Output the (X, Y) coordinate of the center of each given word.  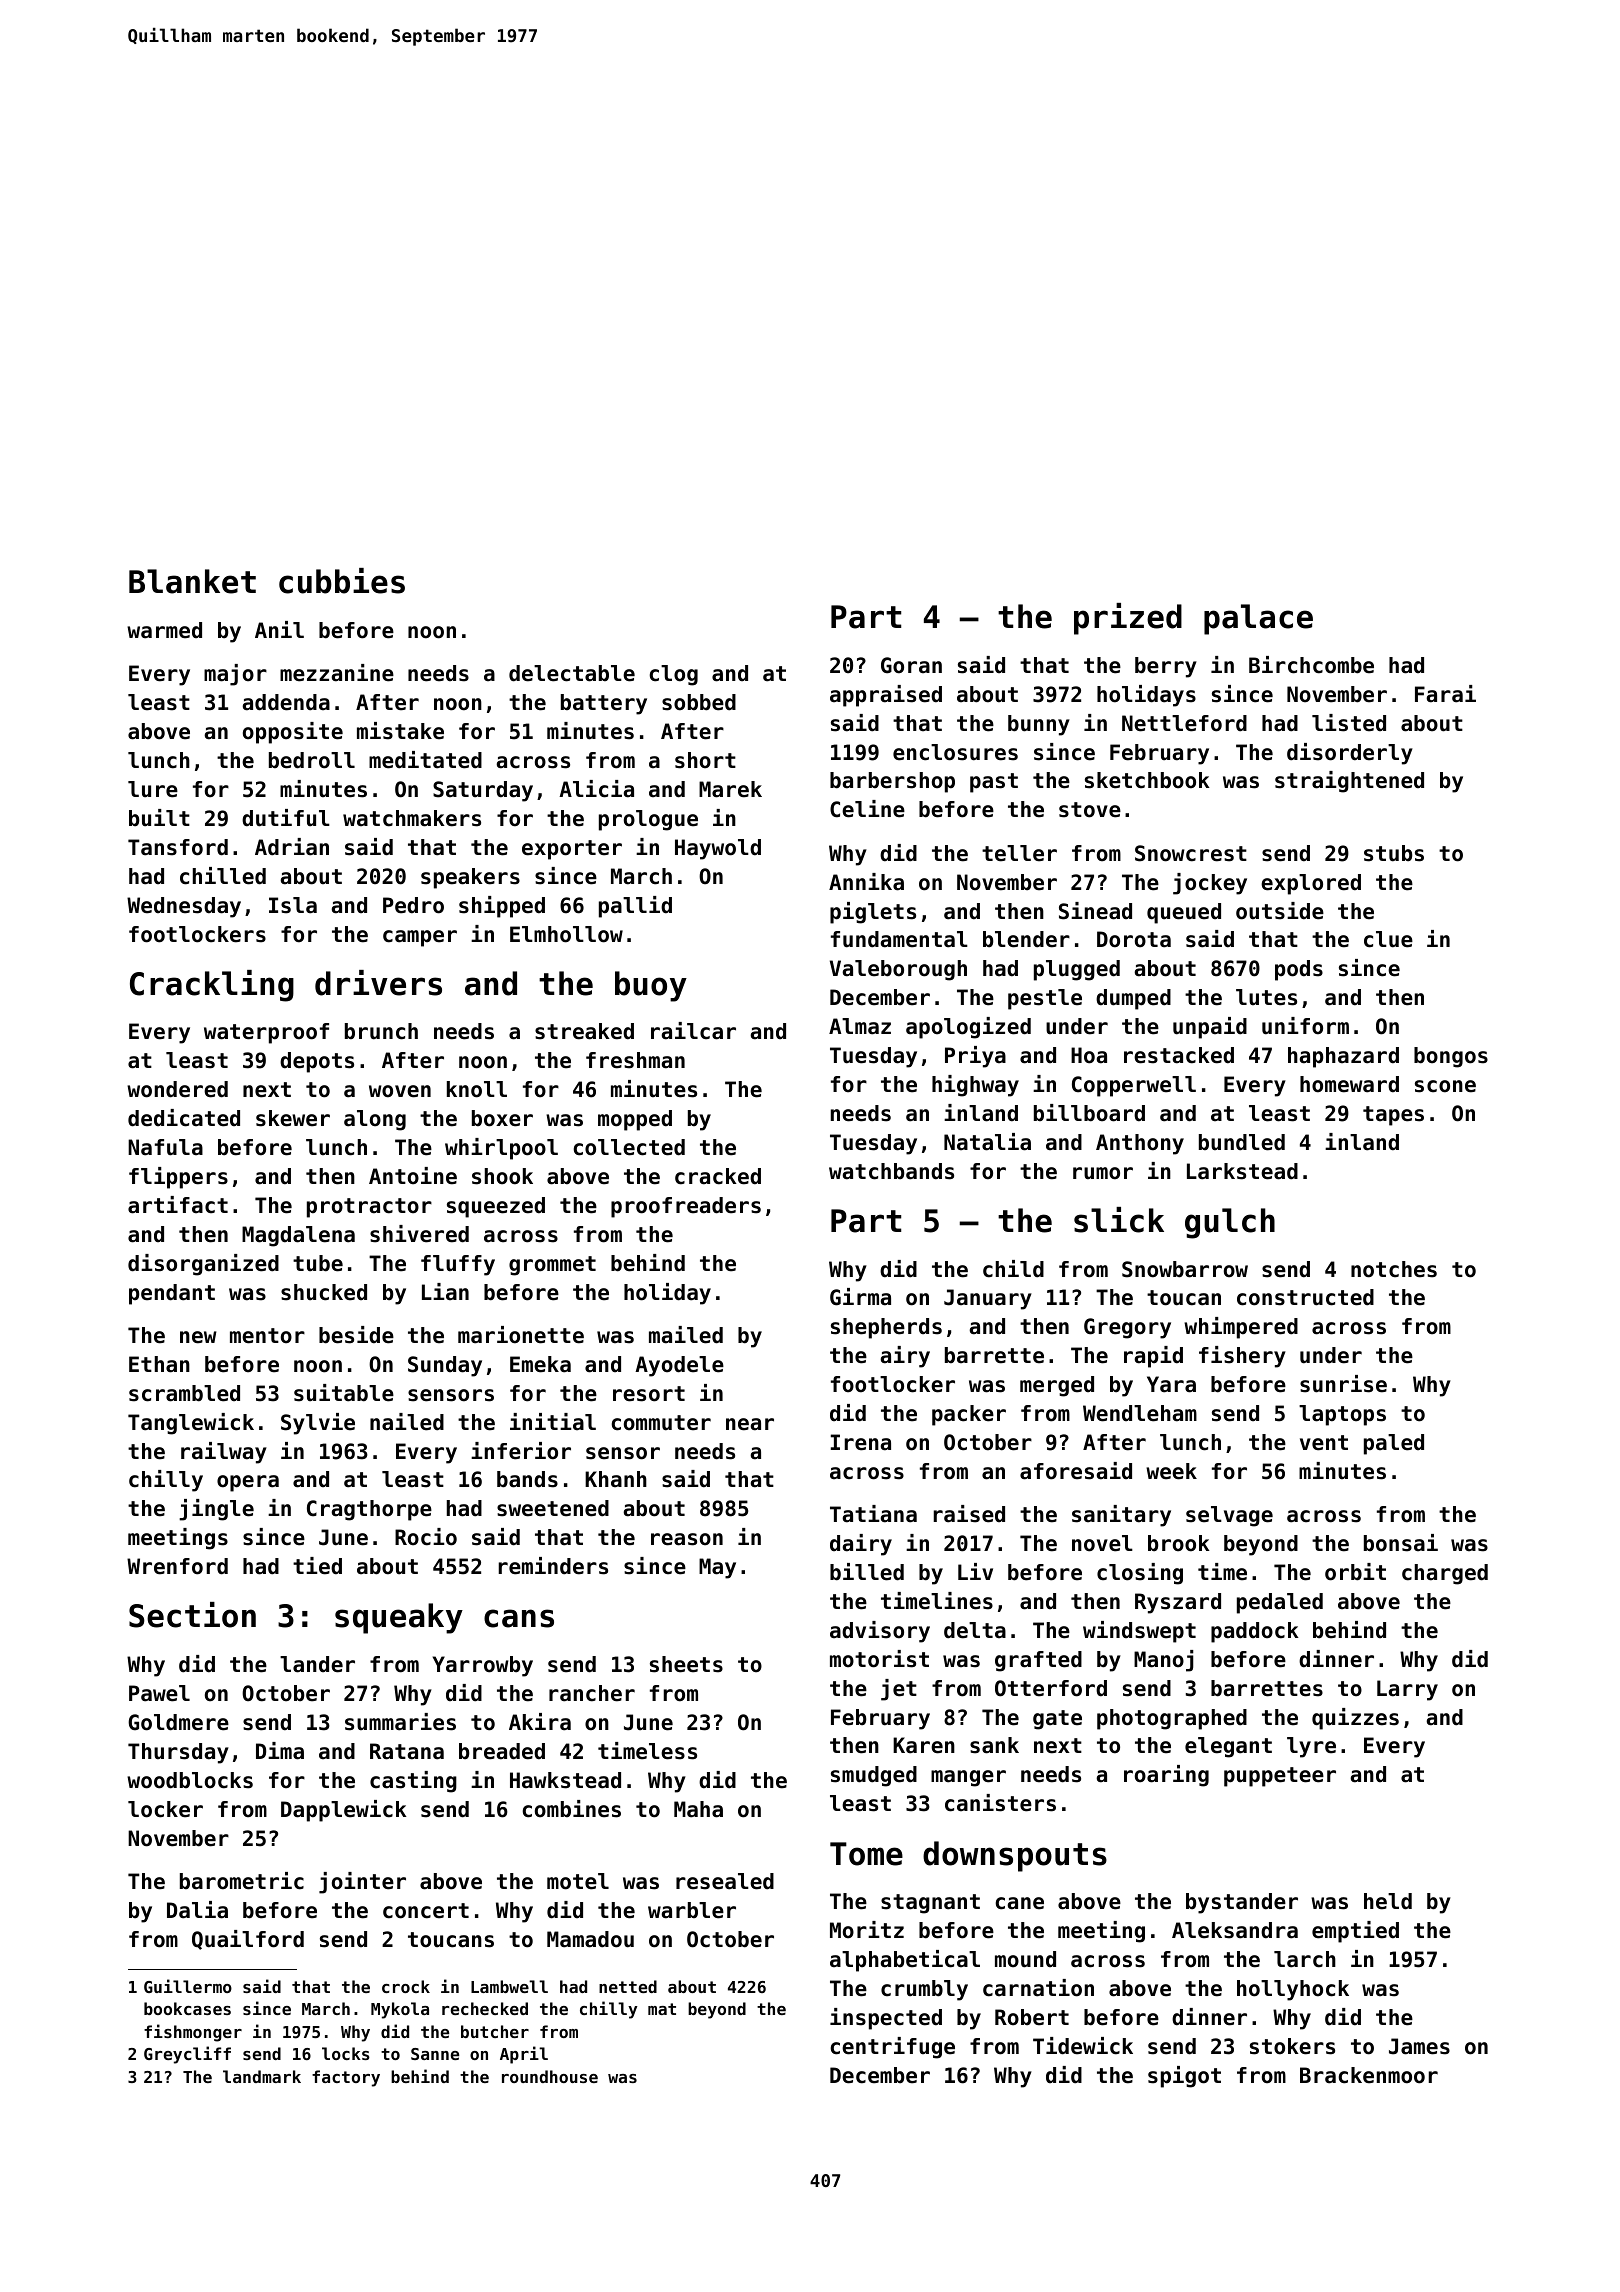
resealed (725, 1881)
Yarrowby (483, 1666)
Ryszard (1178, 1603)
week (1171, 1471)
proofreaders (686, 1207)
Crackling (212, 986)
